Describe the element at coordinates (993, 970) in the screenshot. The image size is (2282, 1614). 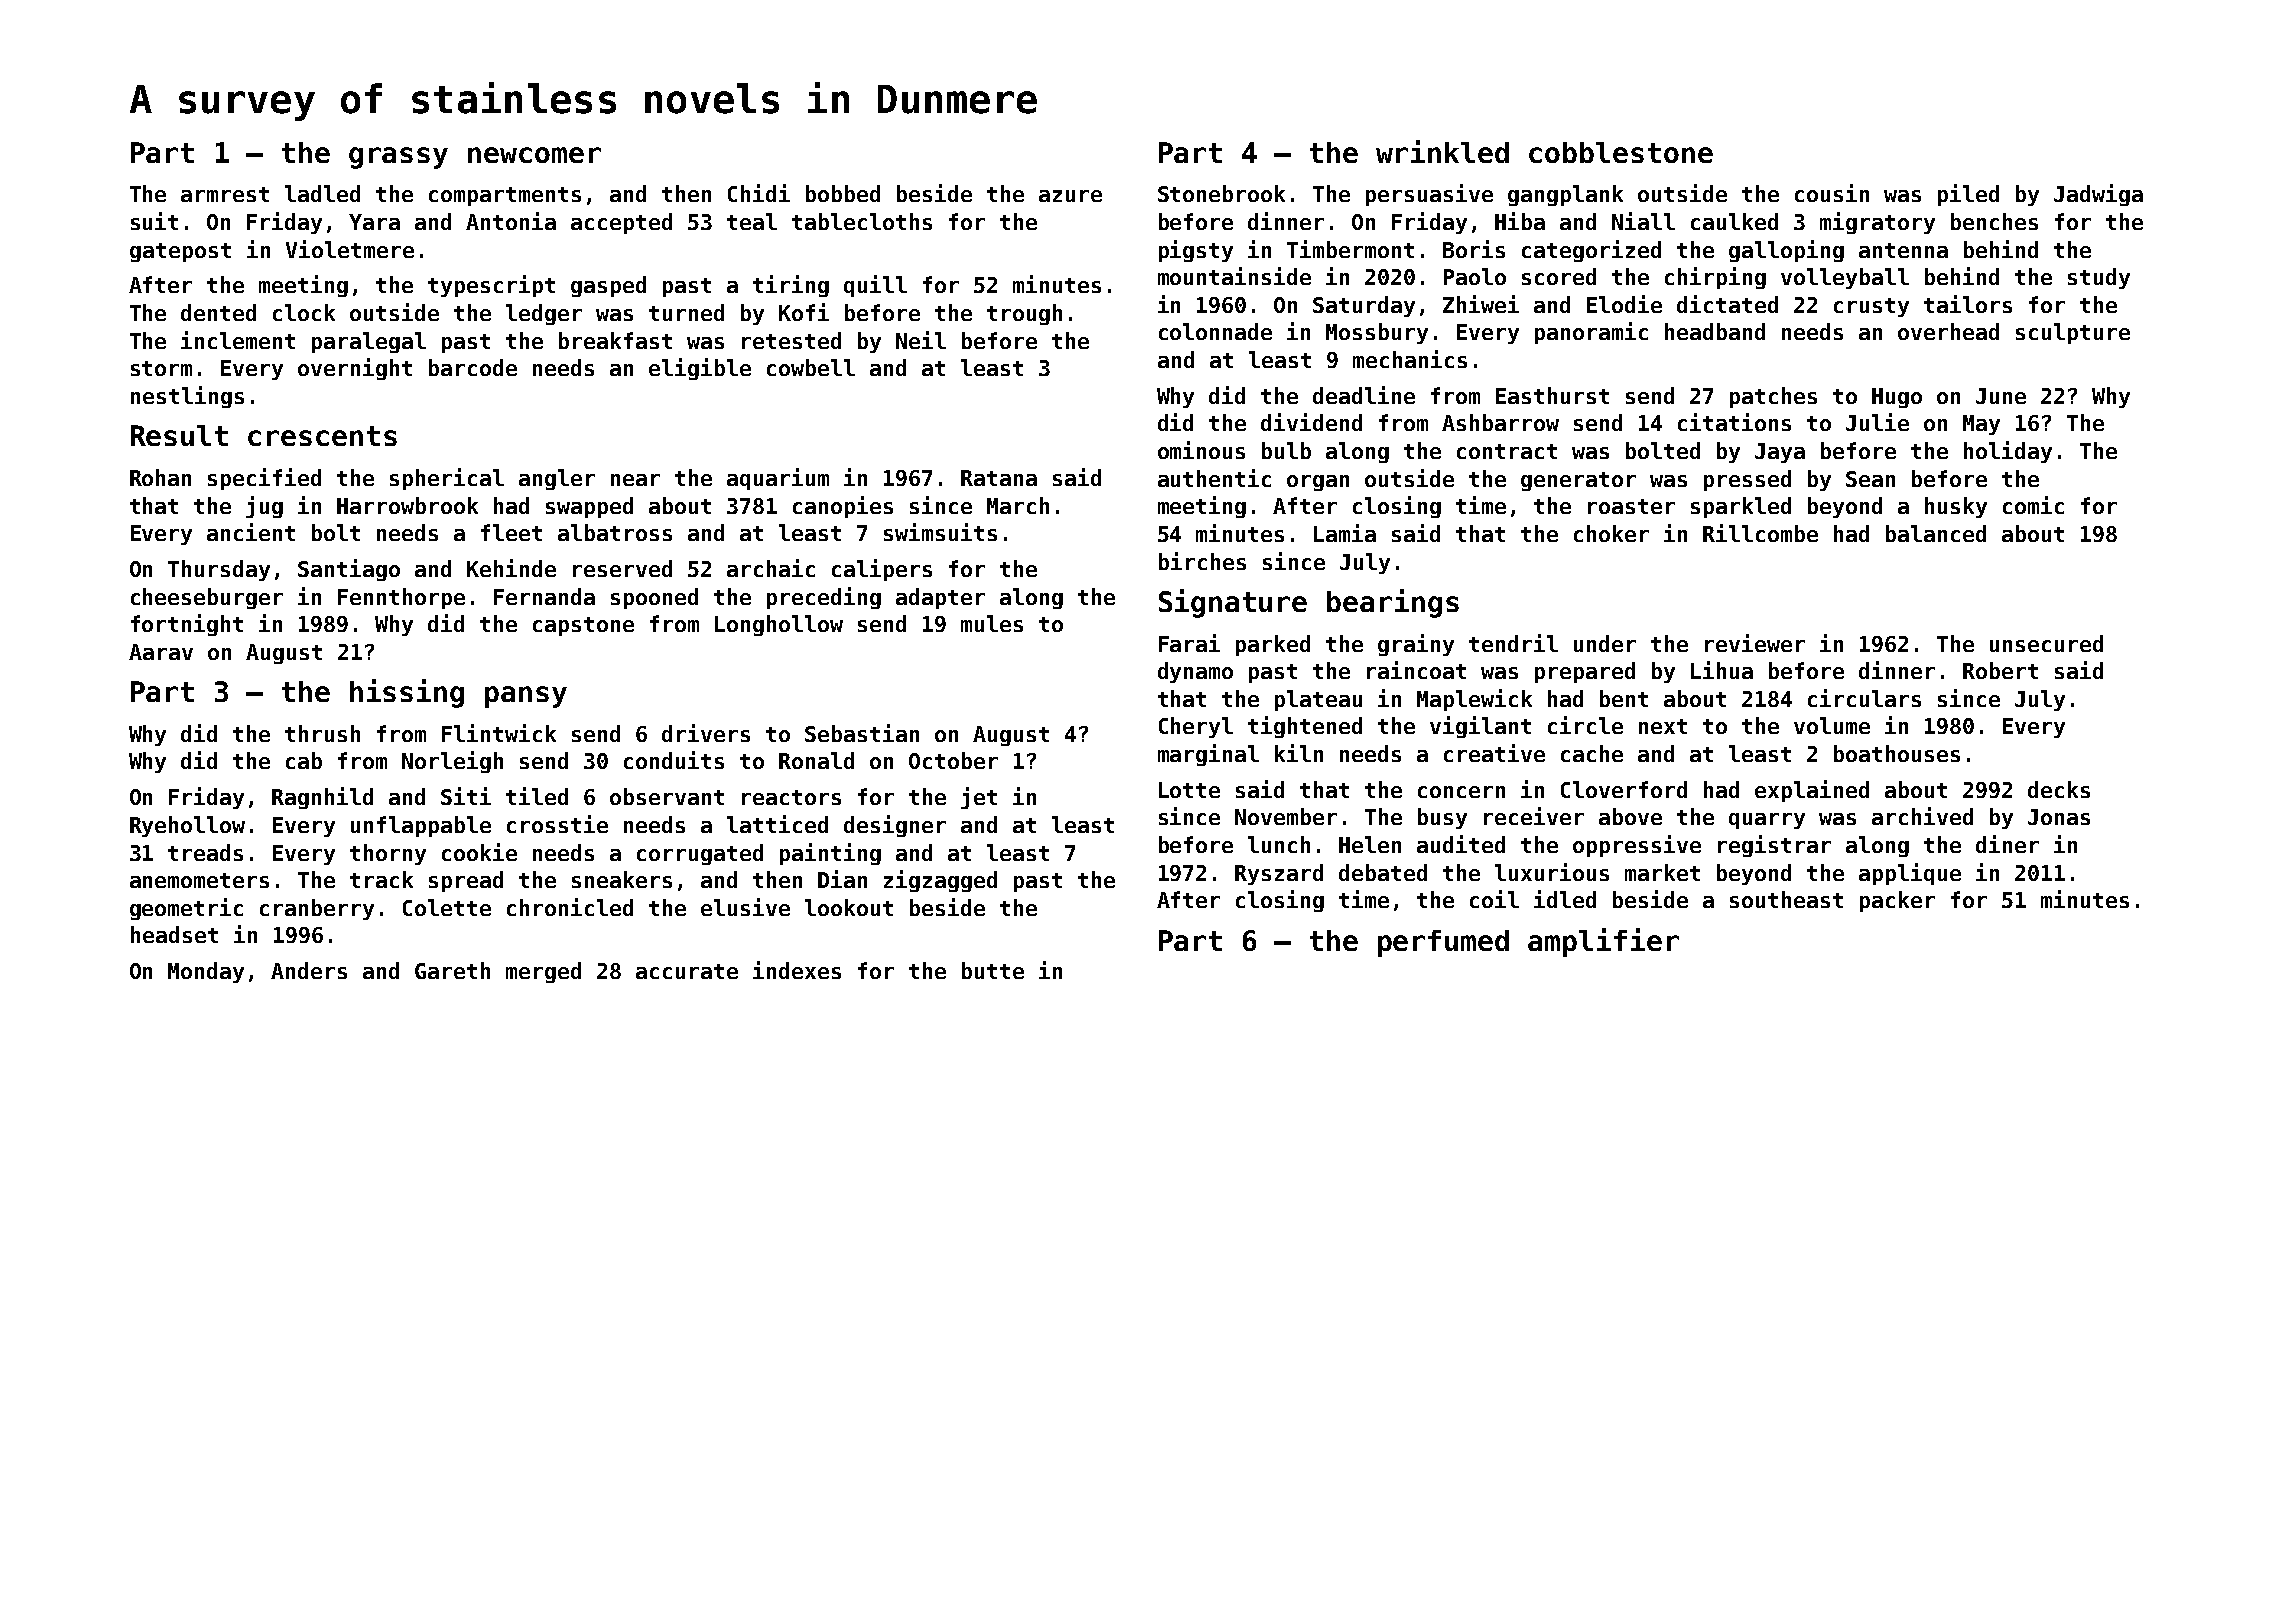
I see `butte` at that location.
